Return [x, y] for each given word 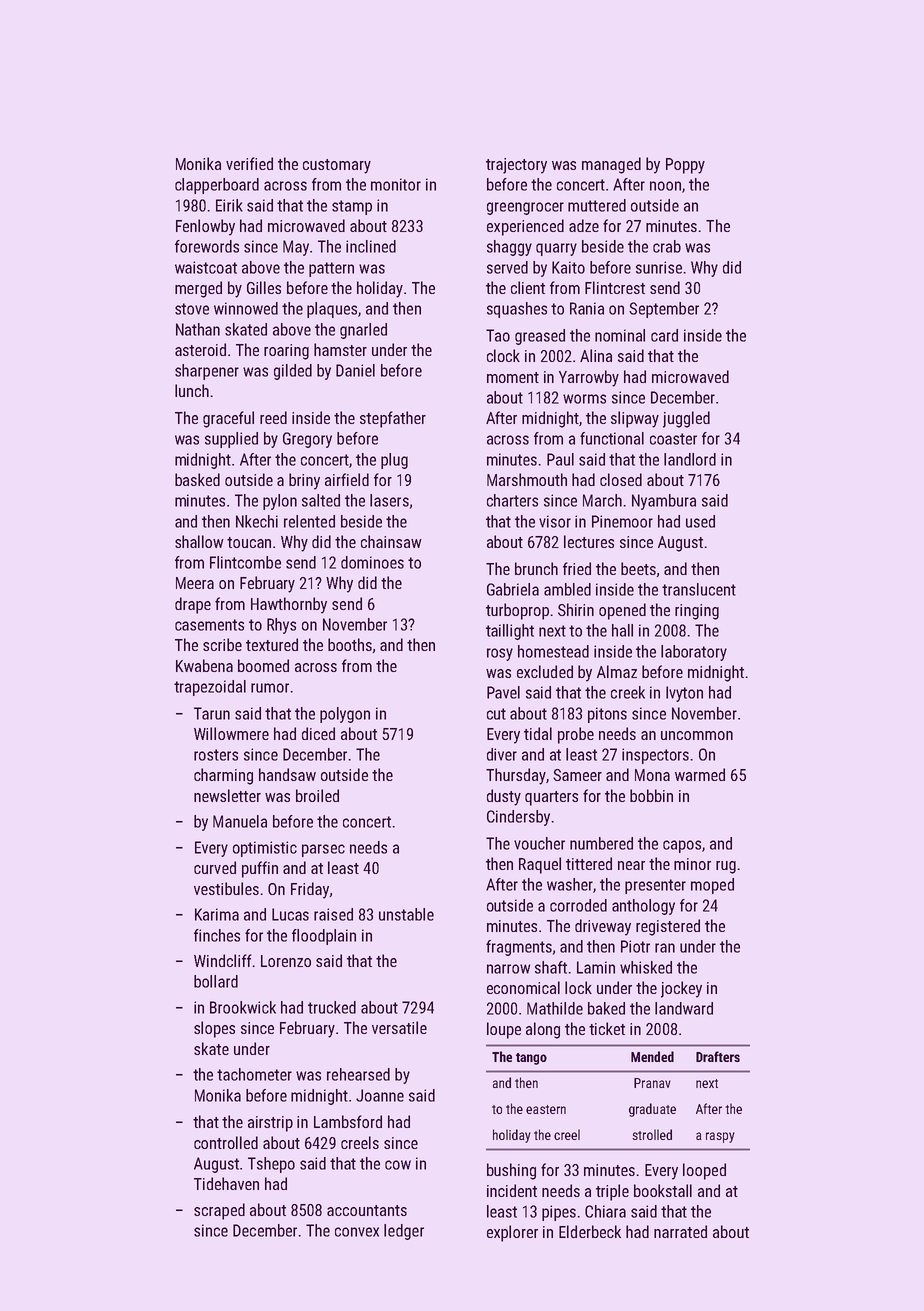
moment [513, 377]
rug [726, 867]
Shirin [576, 609]
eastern [546, 1109]
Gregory [307, 440]
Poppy [685, 166]
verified [249, 163]
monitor [396, 184]
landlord [690, 459]
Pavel [503, 692]
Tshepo [271, 1165]
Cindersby [518, 818]
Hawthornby [289, 605]
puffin [260, 869]
